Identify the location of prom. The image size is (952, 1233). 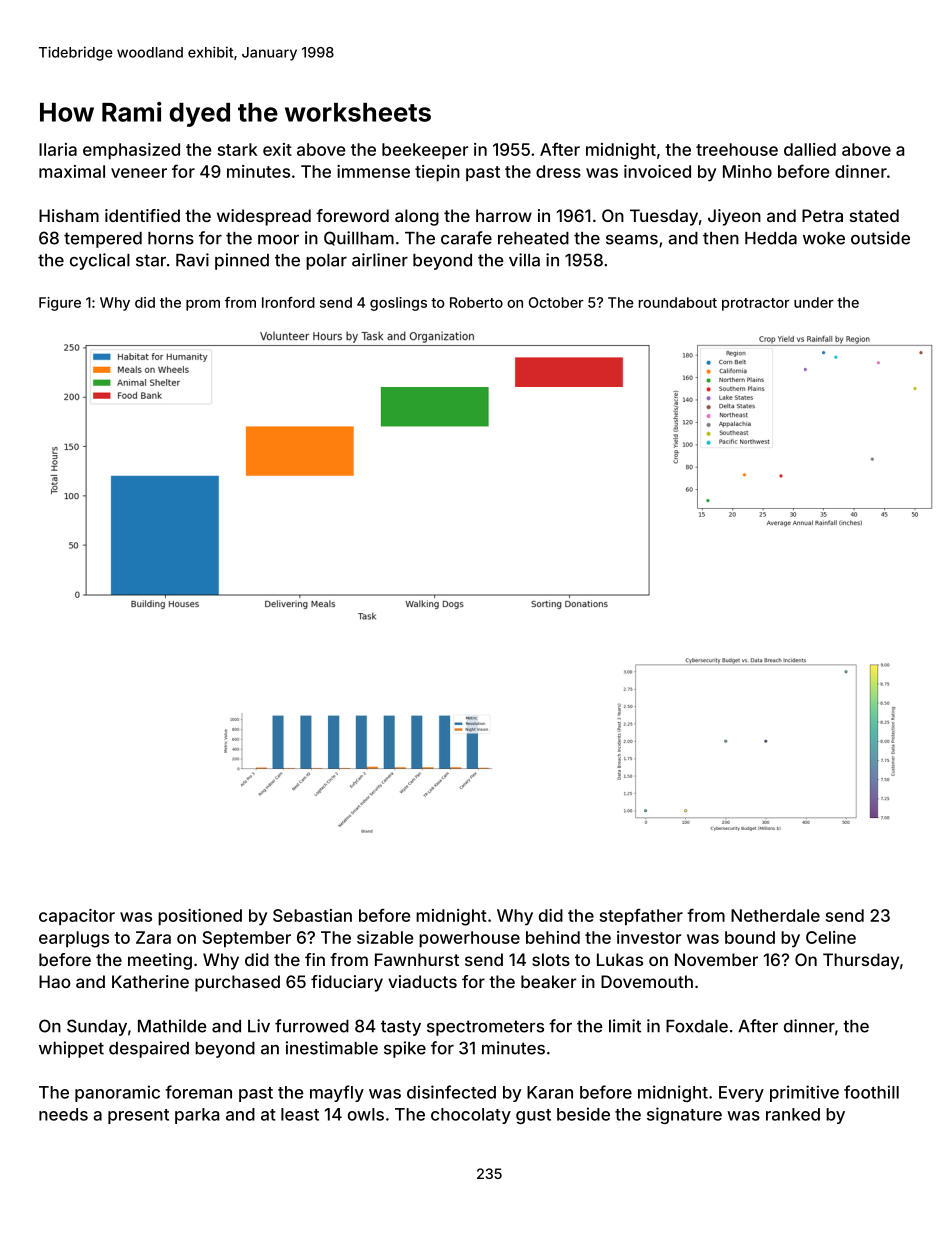
(203, 305).
